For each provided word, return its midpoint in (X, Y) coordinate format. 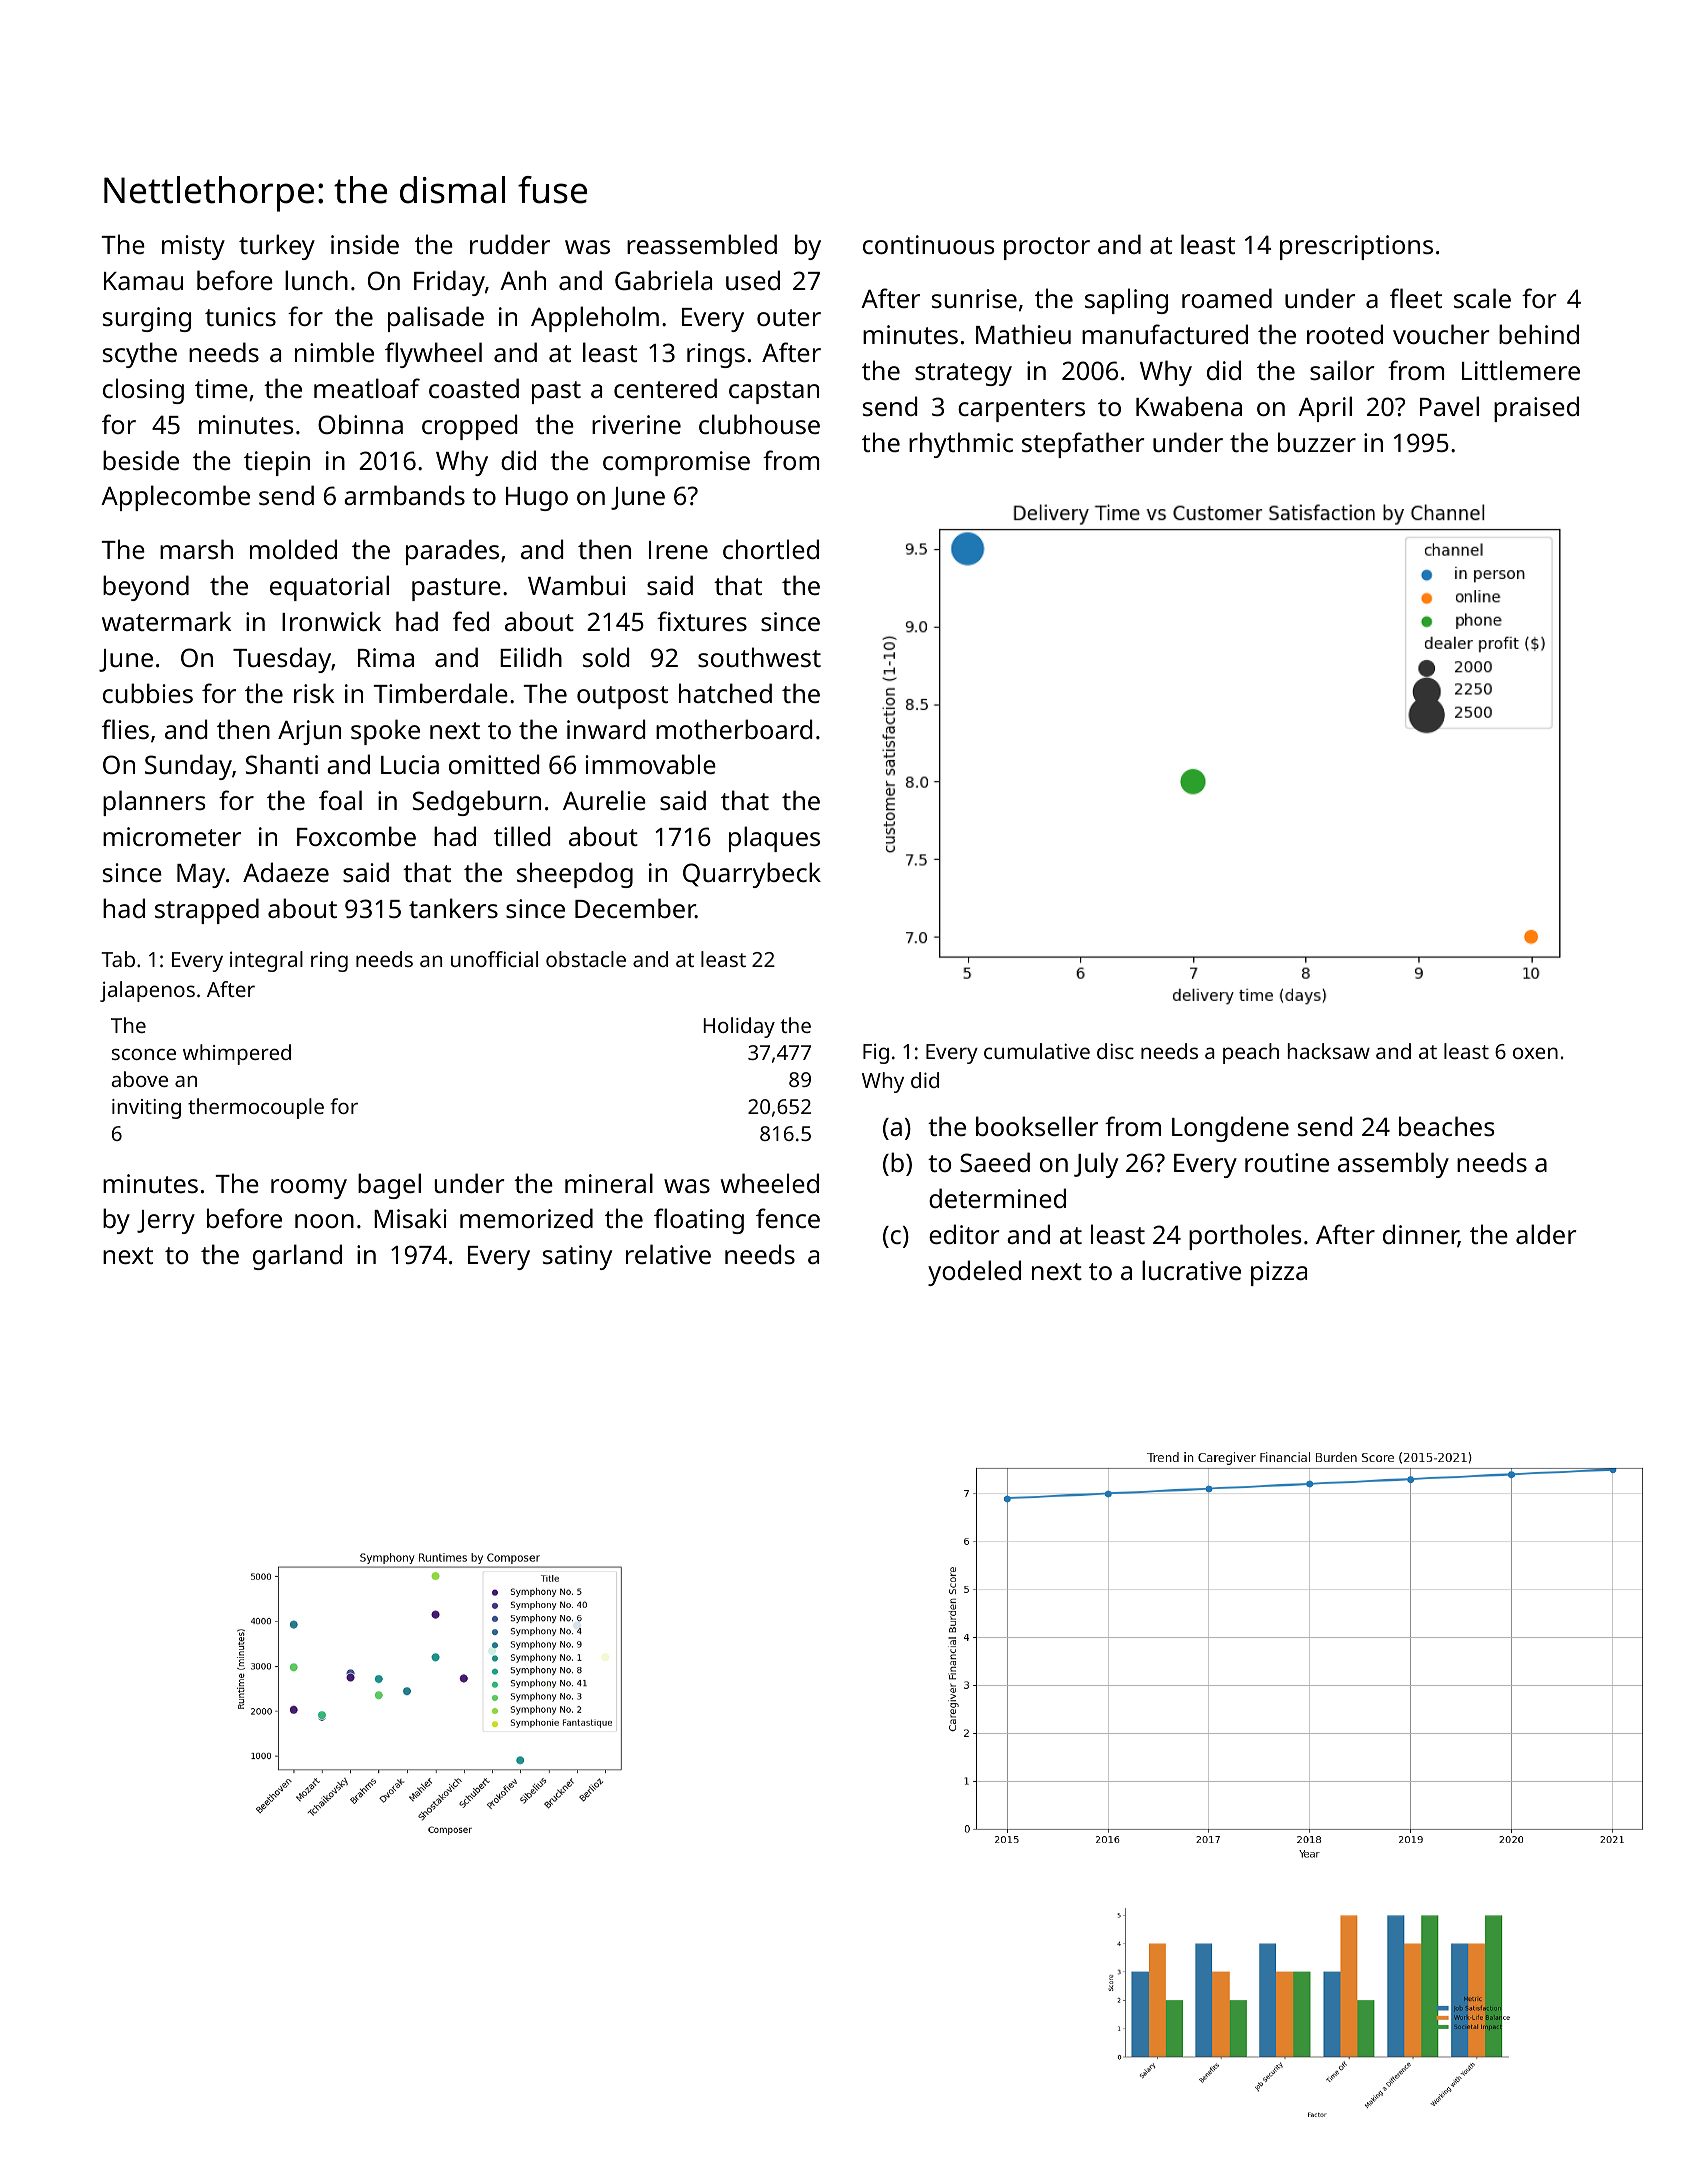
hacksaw (1329, 1051)
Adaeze (286, 872)
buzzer (1317, 442)
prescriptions (1356, 247)
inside (365, 244)
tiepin (277, 463)
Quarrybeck (752, 875)
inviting (146, 1109)
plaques (774, 839)
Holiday (739, 1027)
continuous (928, 244)
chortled (771, 549)
